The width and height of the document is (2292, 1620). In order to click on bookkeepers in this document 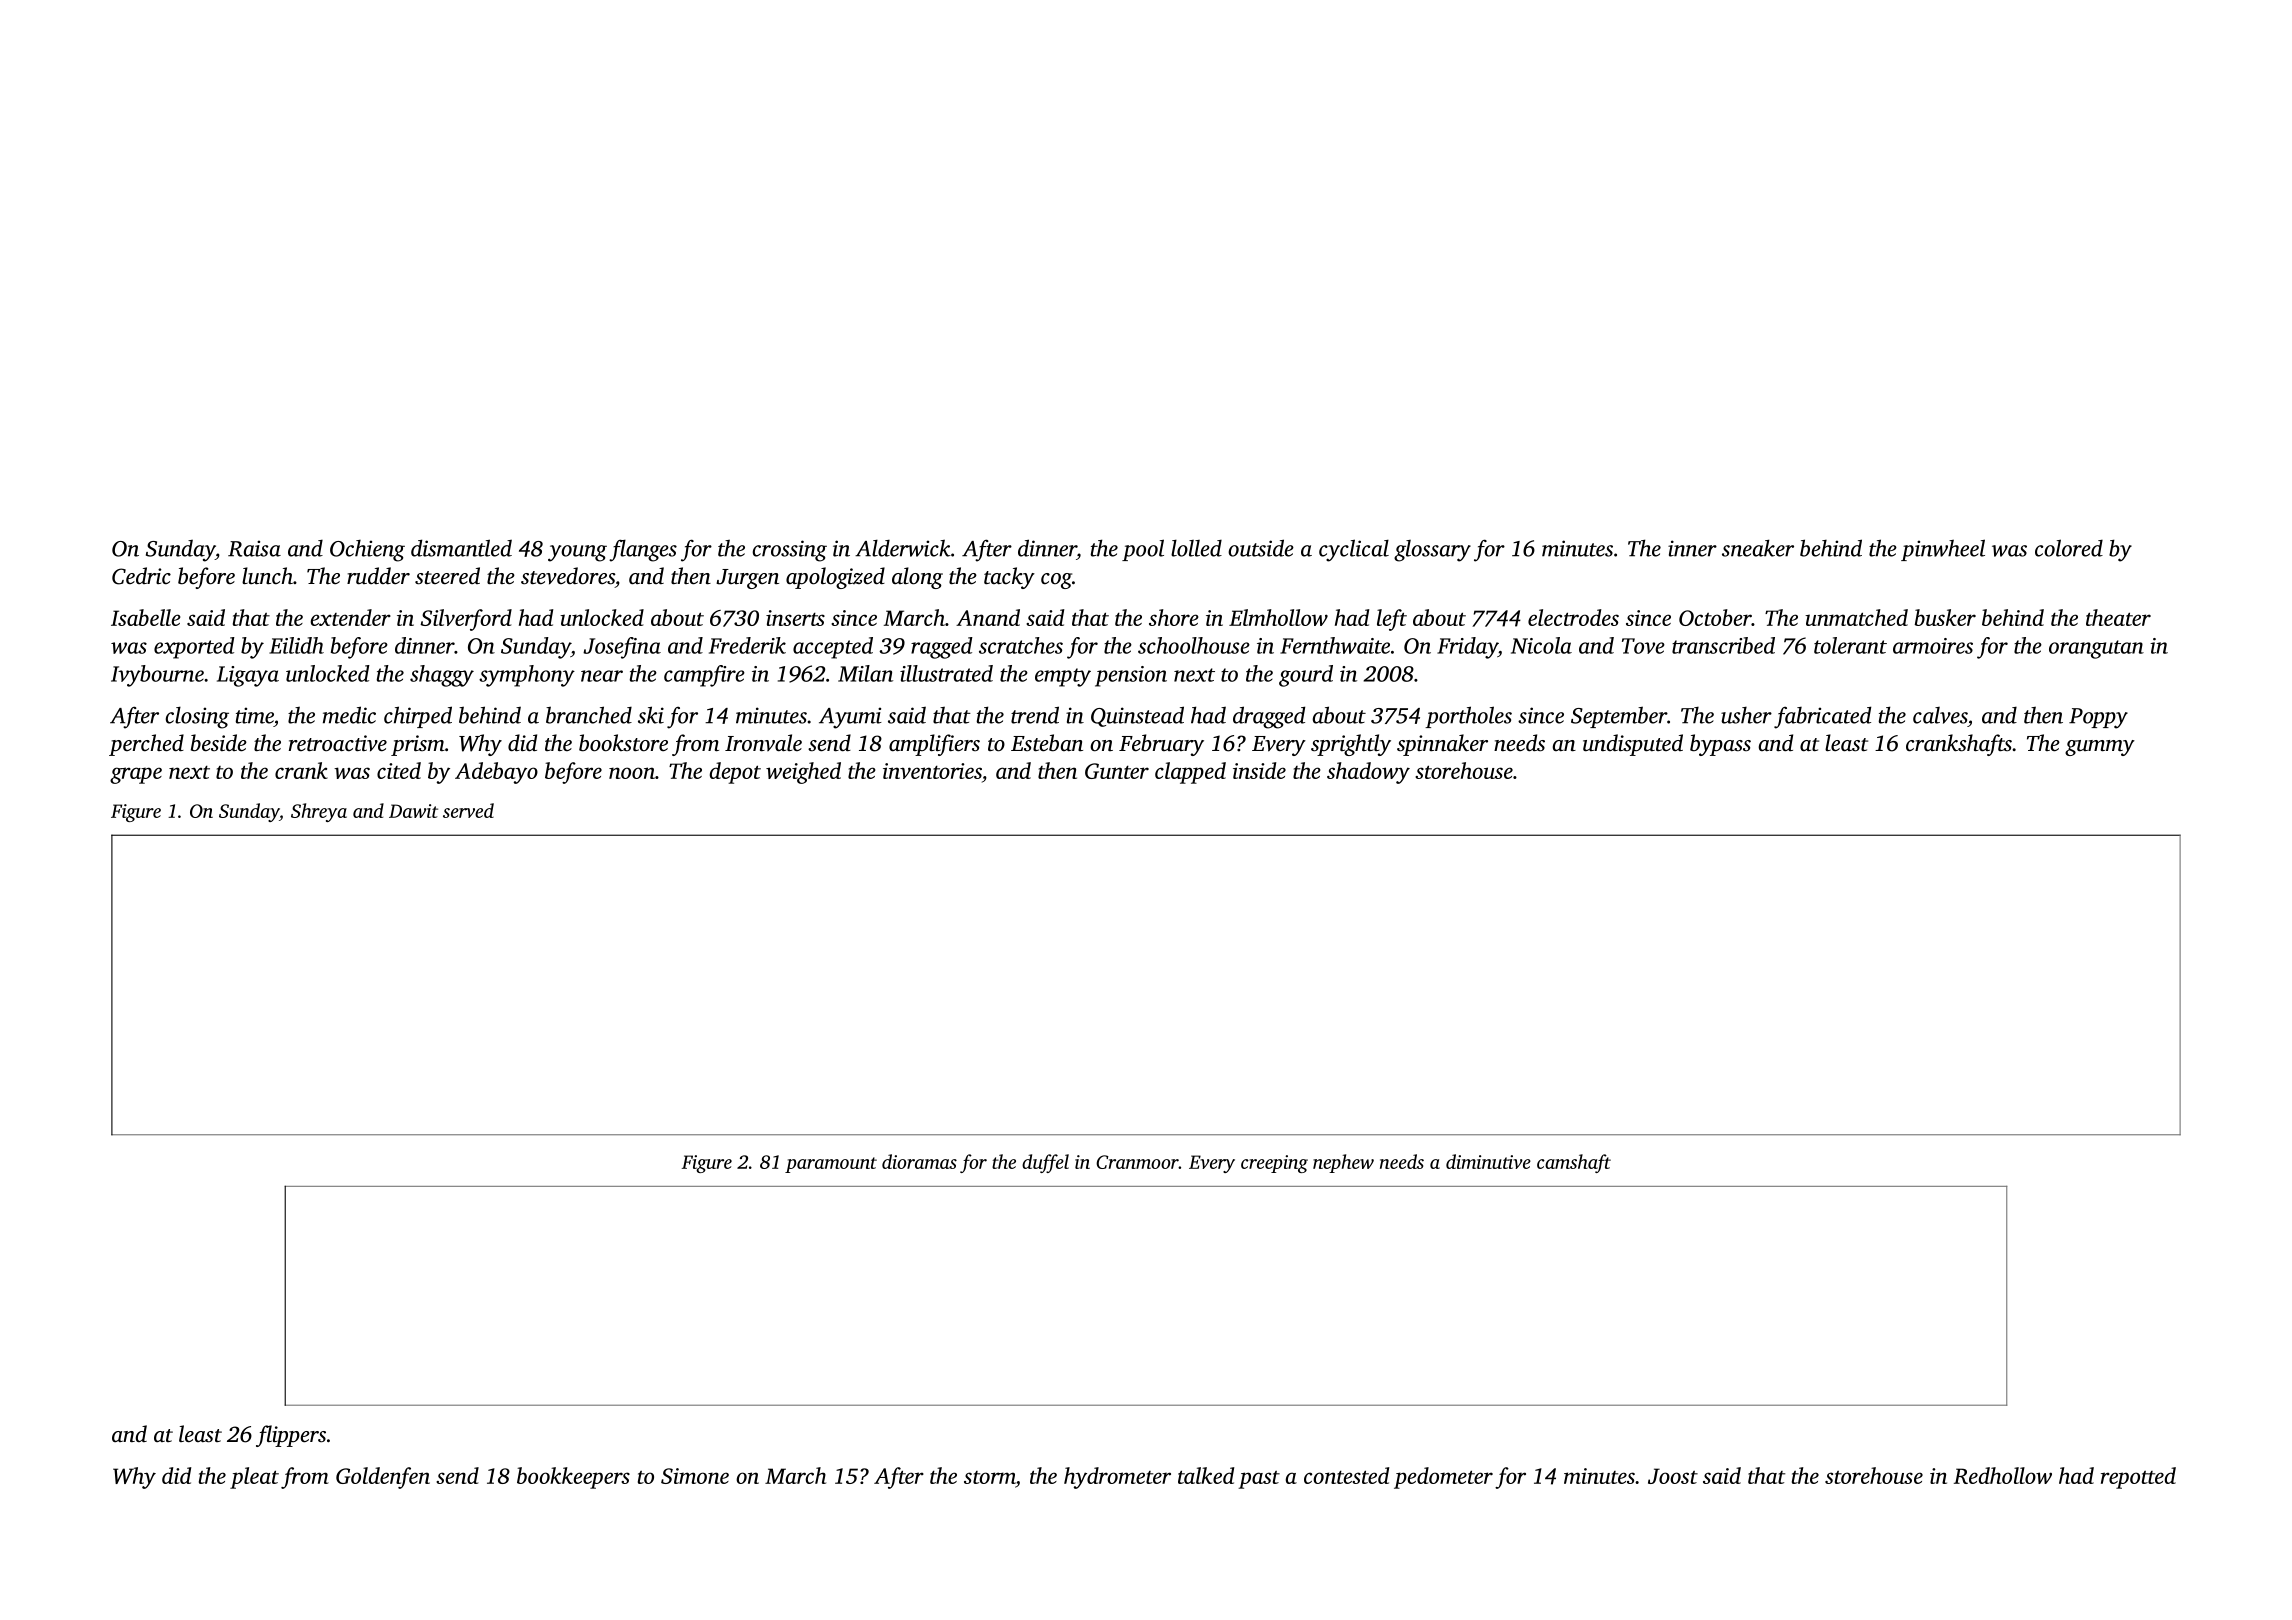, I will do `click(573, 1478)`.
